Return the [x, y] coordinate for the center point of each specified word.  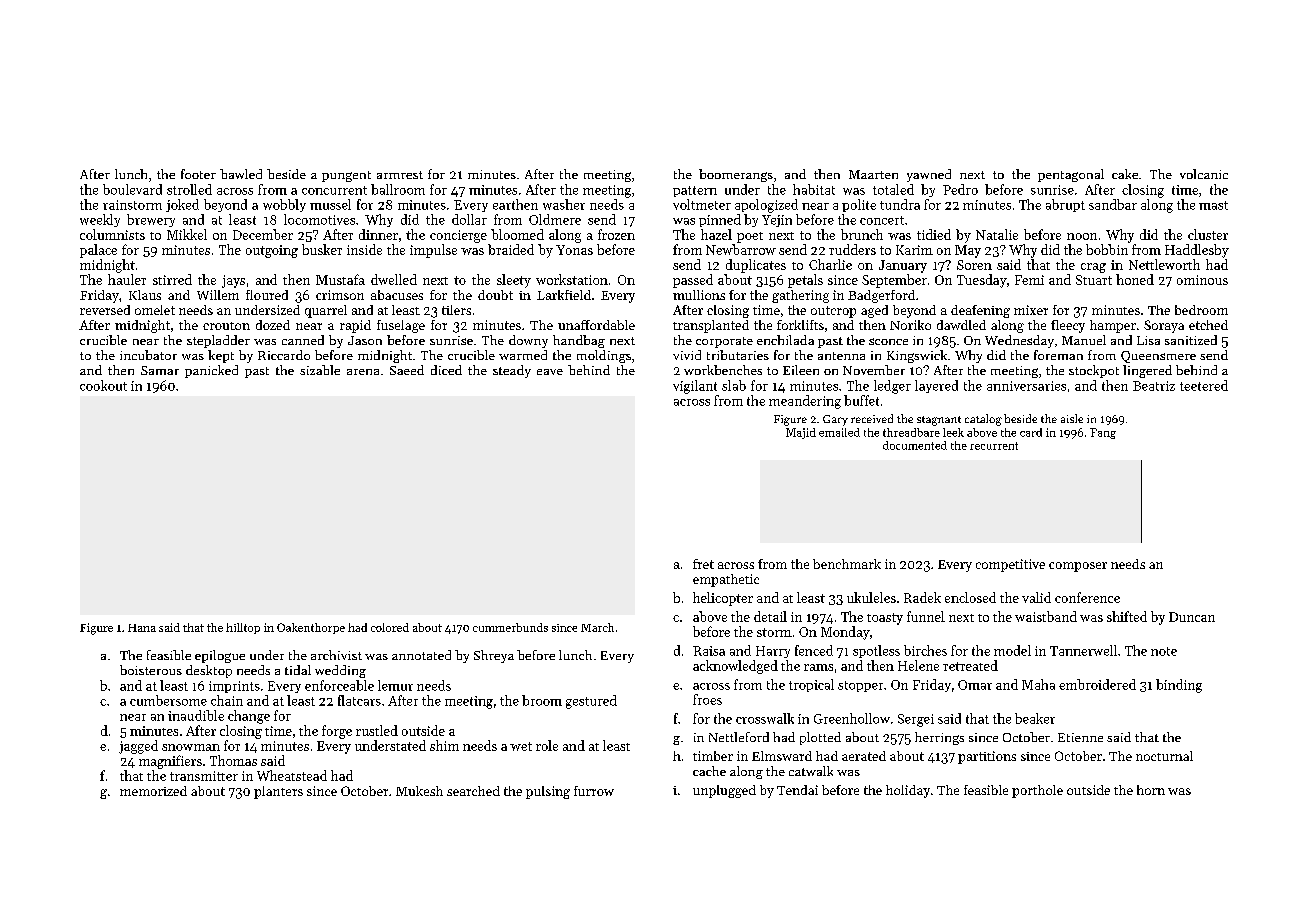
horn [1151, 790]
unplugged [724, 791]
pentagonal [1071, 175]
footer [198, 174]
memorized [153, 791]
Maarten [873, 174]
